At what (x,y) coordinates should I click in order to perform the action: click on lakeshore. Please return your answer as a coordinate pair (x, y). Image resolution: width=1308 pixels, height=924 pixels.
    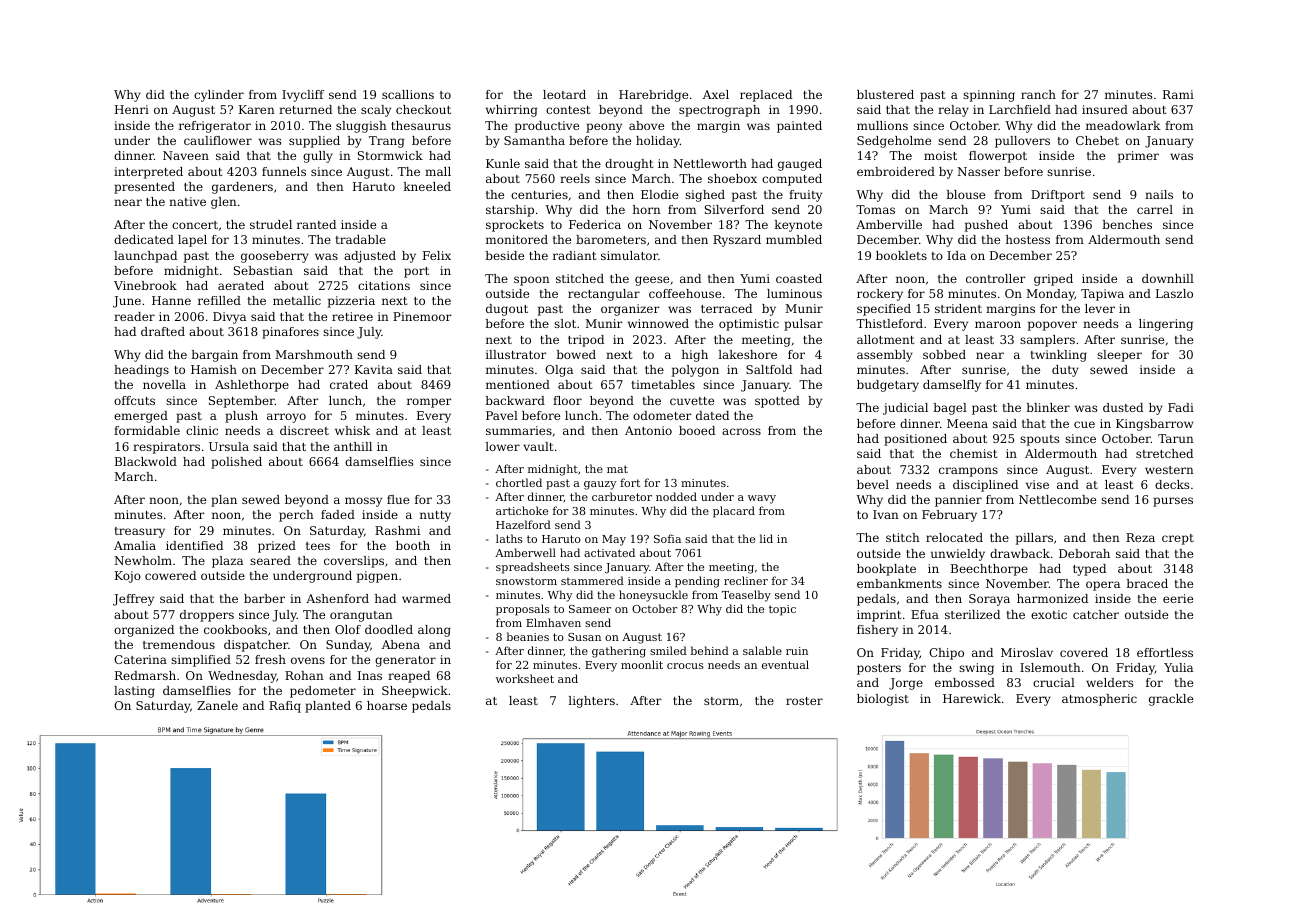
    Looking at the image, I should click on (747, 354).
